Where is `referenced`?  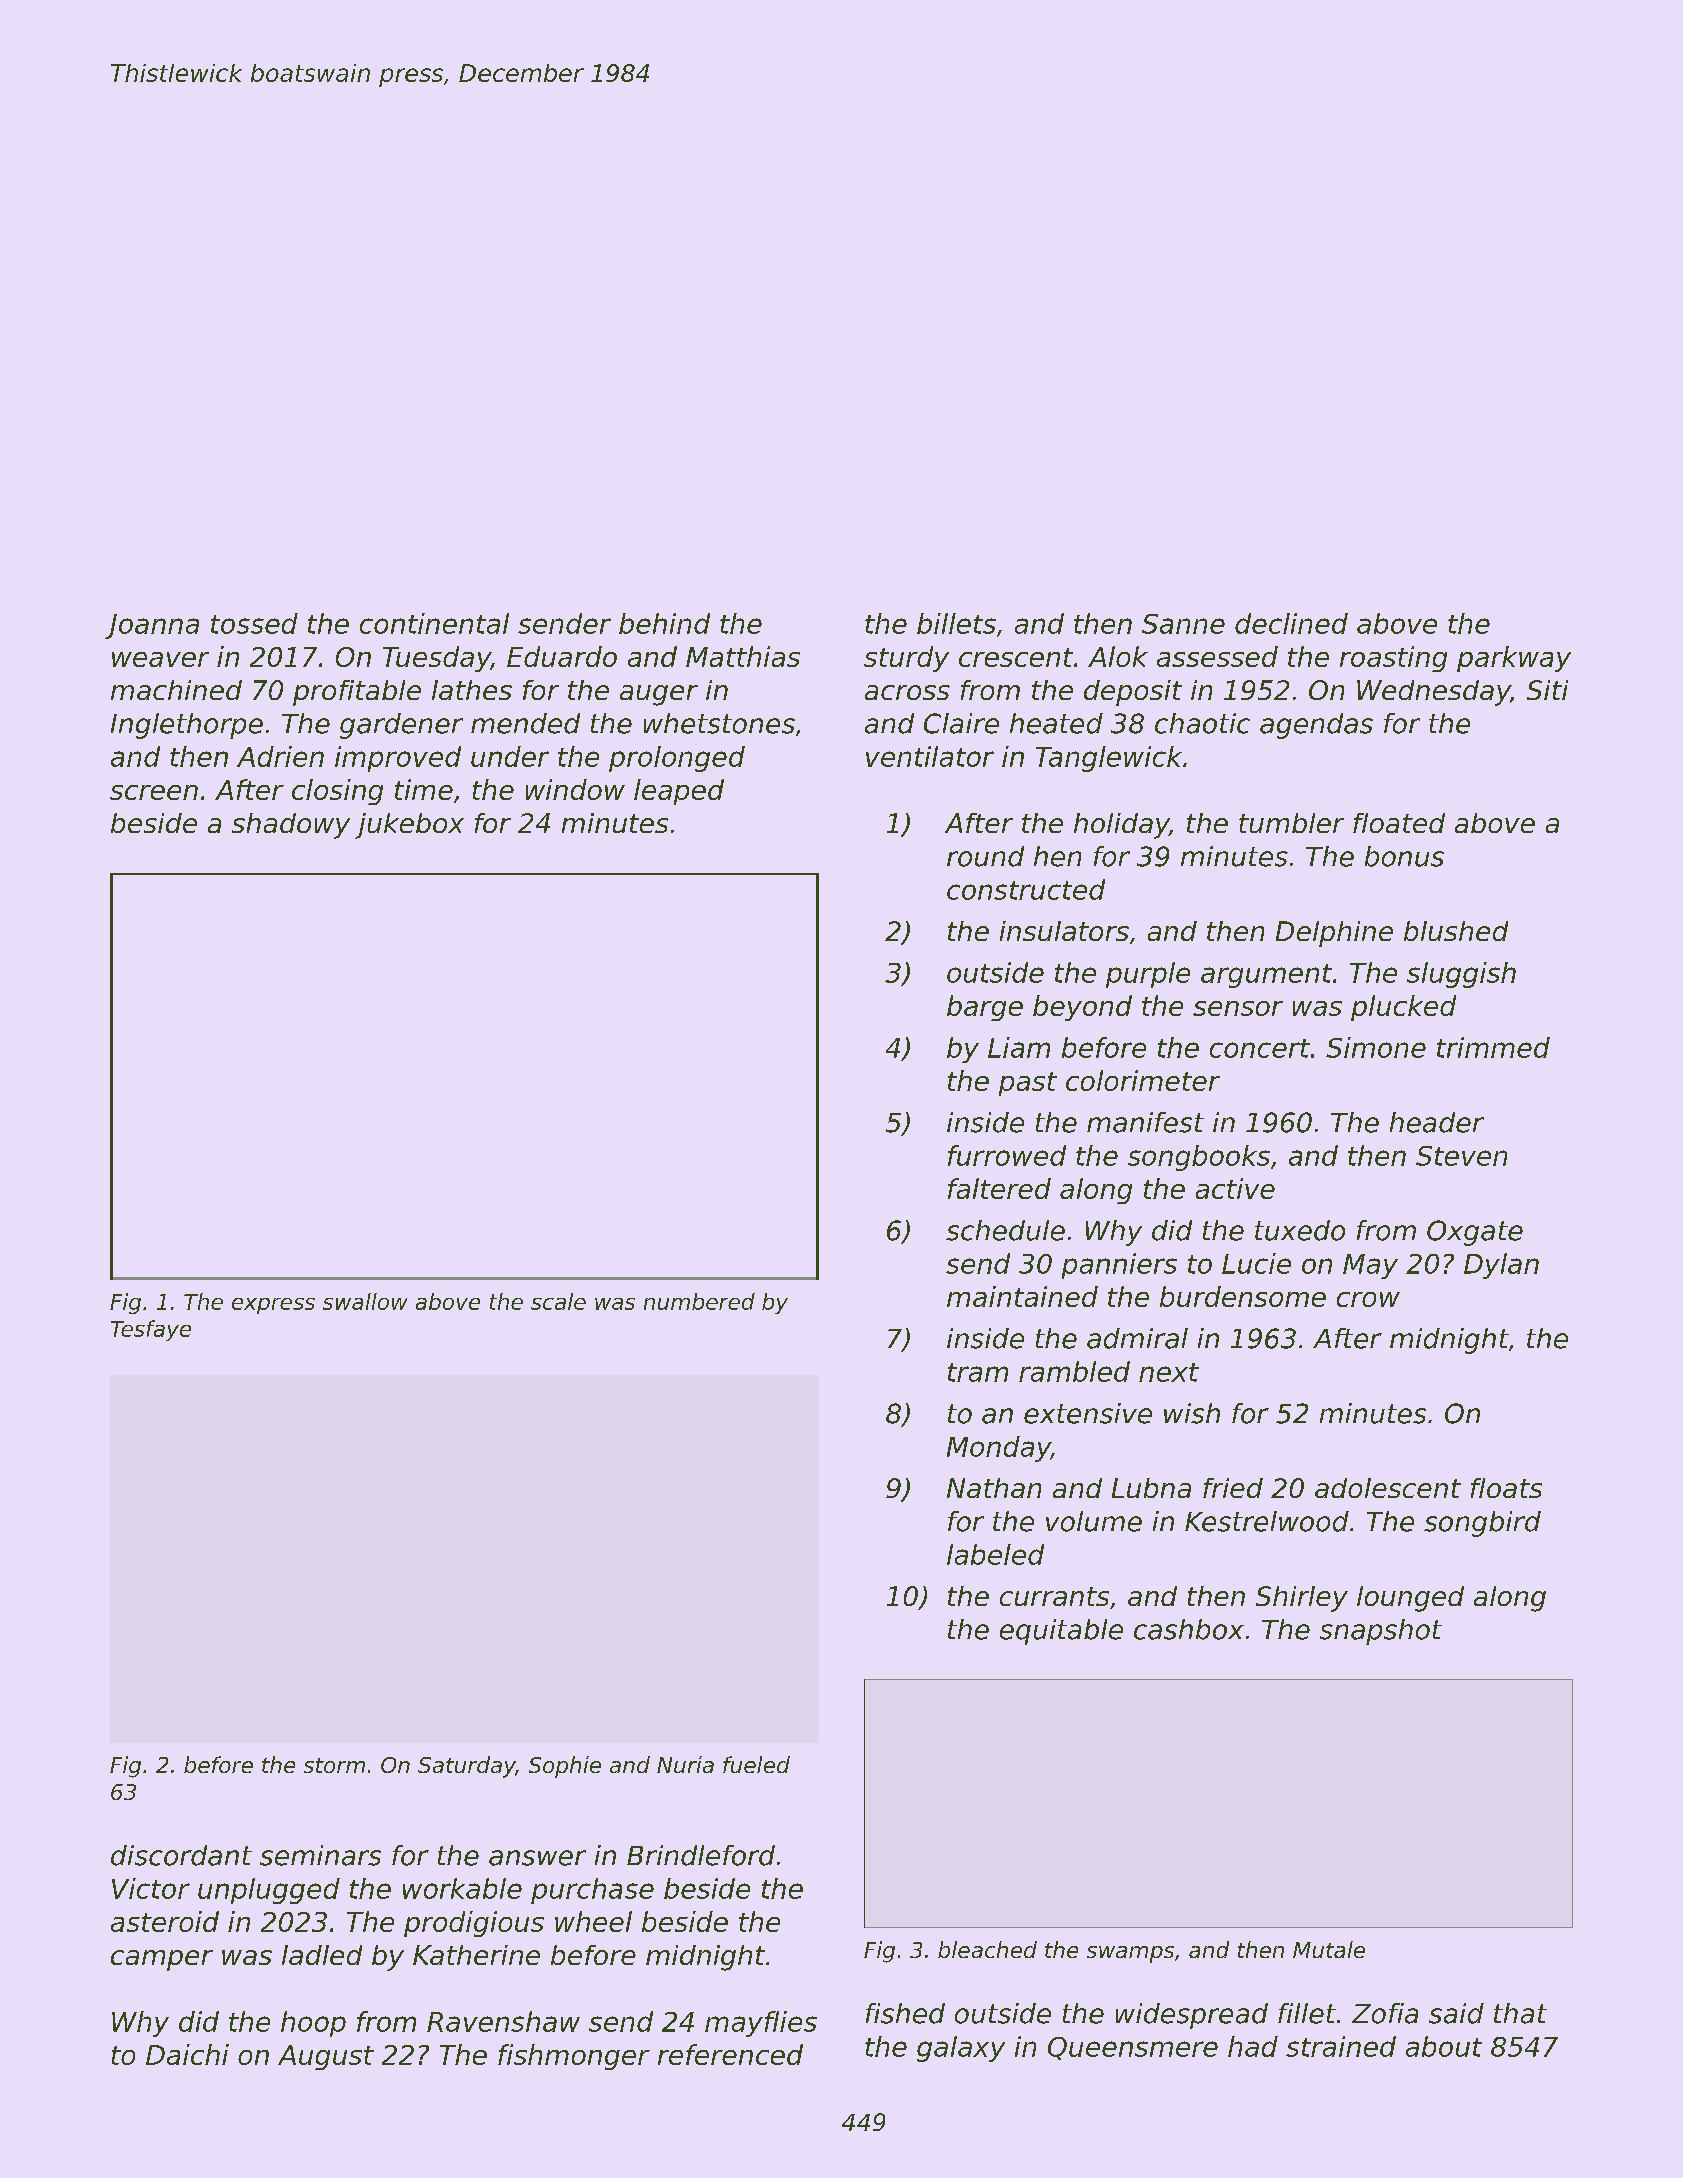
referenced is located at coordinates (730, 2054).
